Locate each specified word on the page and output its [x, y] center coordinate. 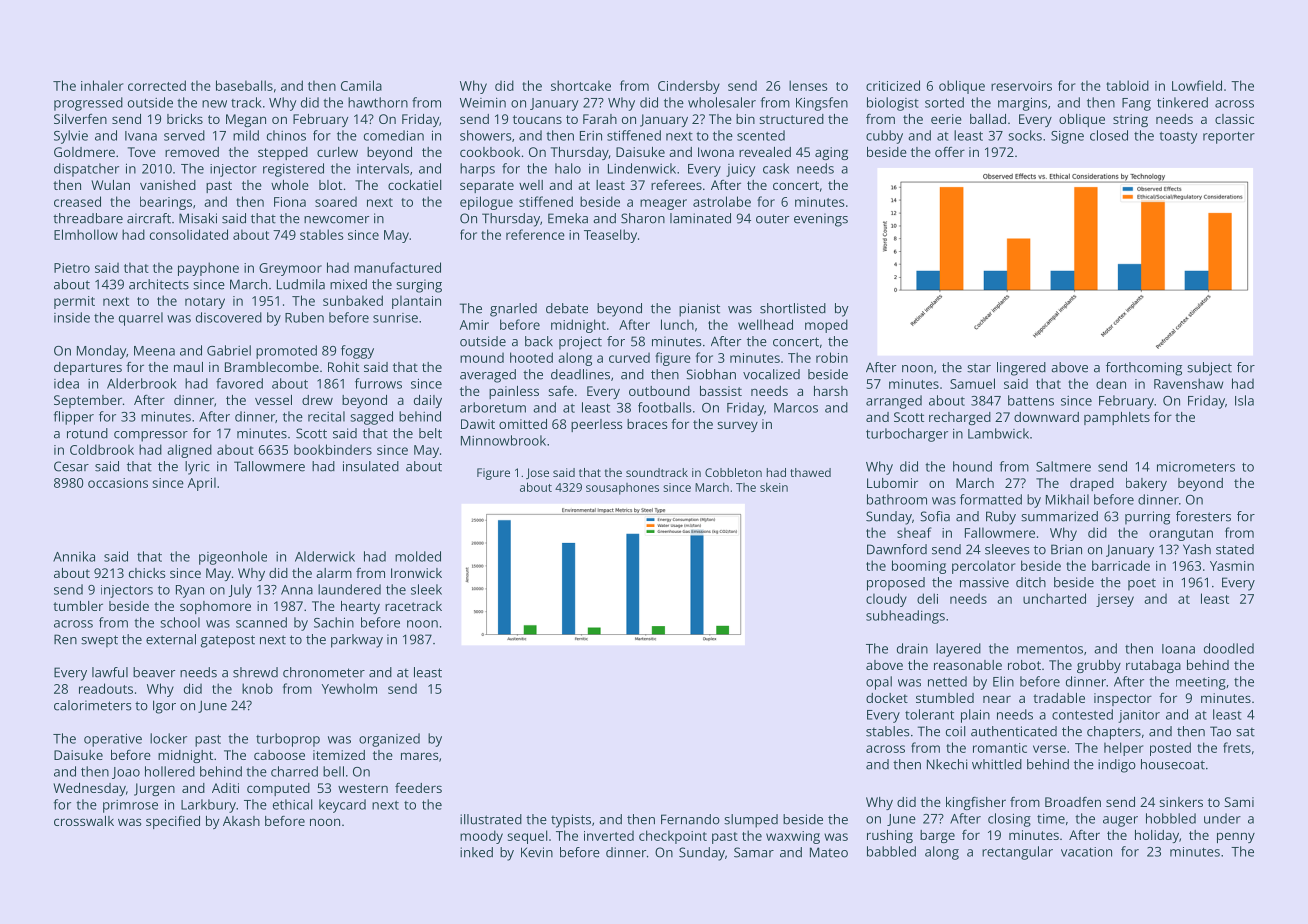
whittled [997, 764]
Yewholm [349, 688]
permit [74, 302]
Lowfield [1197, 85]
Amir [474, 325]
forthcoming [1144, 369]
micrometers [1196, 467]
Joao [126, 773]
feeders [418, 788]
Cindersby [689, 87]
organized [389, 740]
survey [737, 426]
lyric [197, 468]
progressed [88, 104]
